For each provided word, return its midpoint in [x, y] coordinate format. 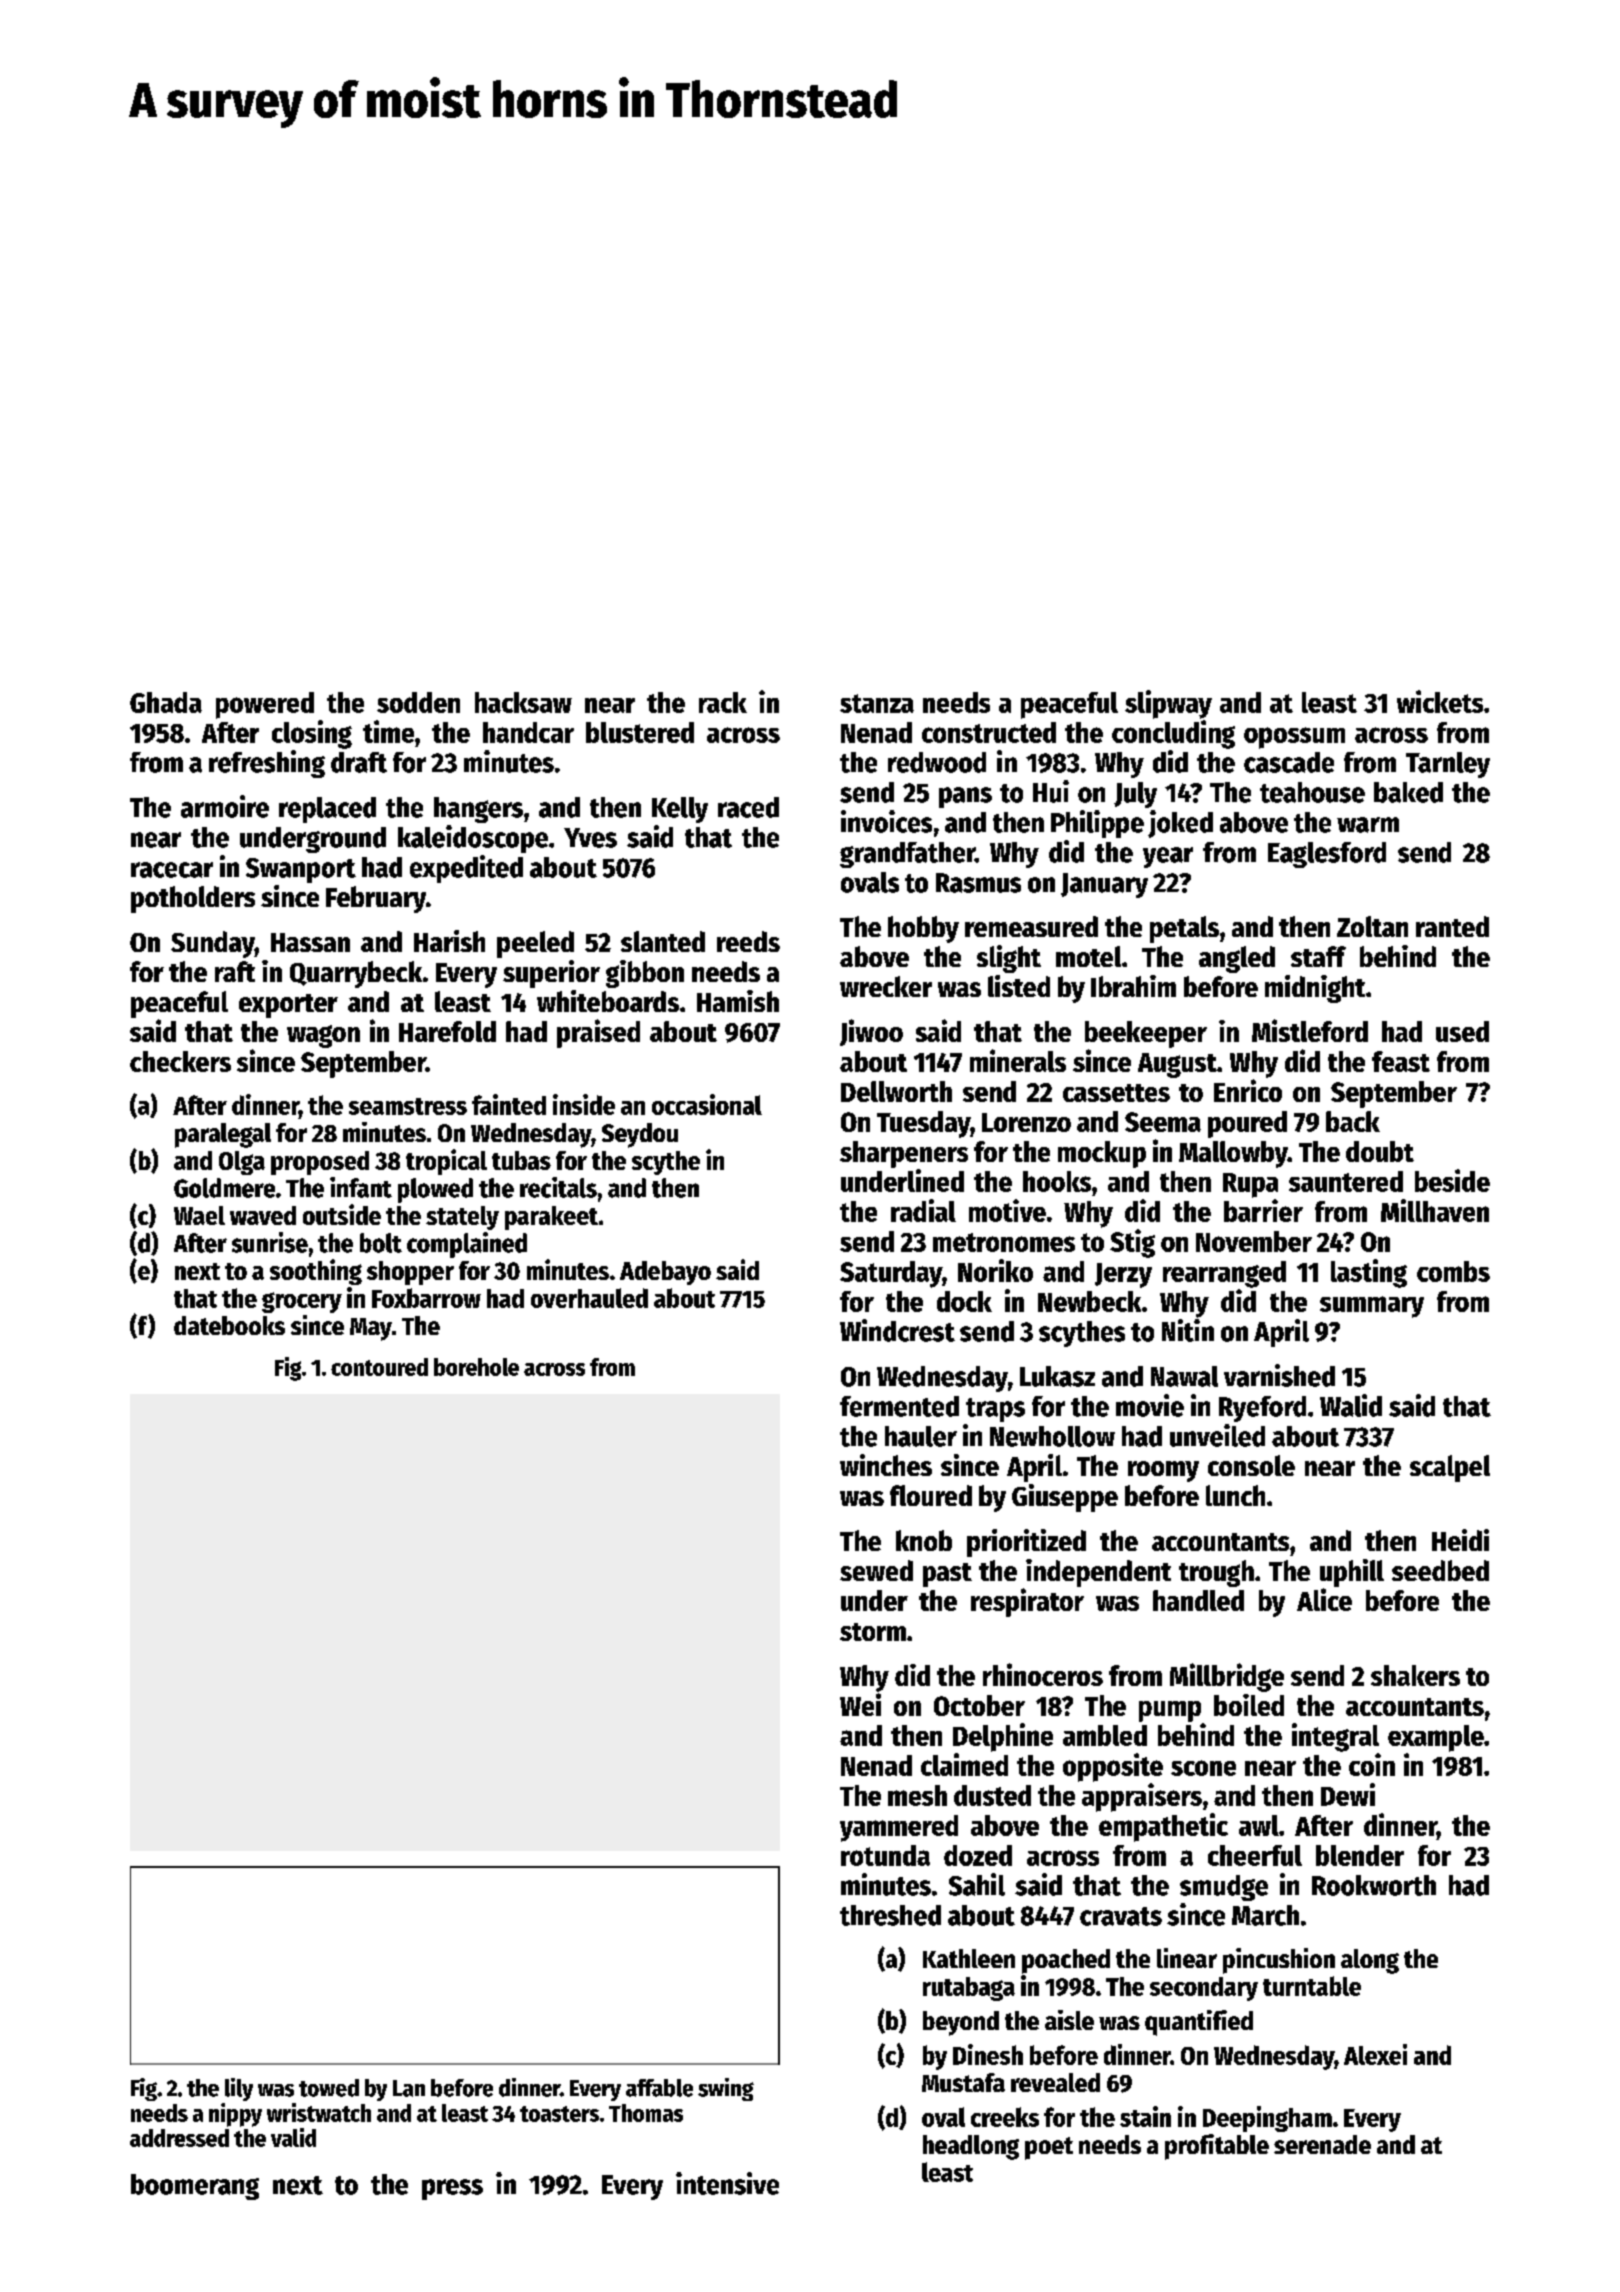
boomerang [195, 2187]
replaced [327, 810]
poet [1049, 2148]
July [1135, 795]
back [1353, 1121]
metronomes [1004, 1242]
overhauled [589, 1298]
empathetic [1163, 1827]
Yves [590, 838]
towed [329, 2088]
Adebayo [665, 1273]
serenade [1322, 2144]
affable [659, 2088]
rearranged [1224, 1274]
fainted [509, 1104]
